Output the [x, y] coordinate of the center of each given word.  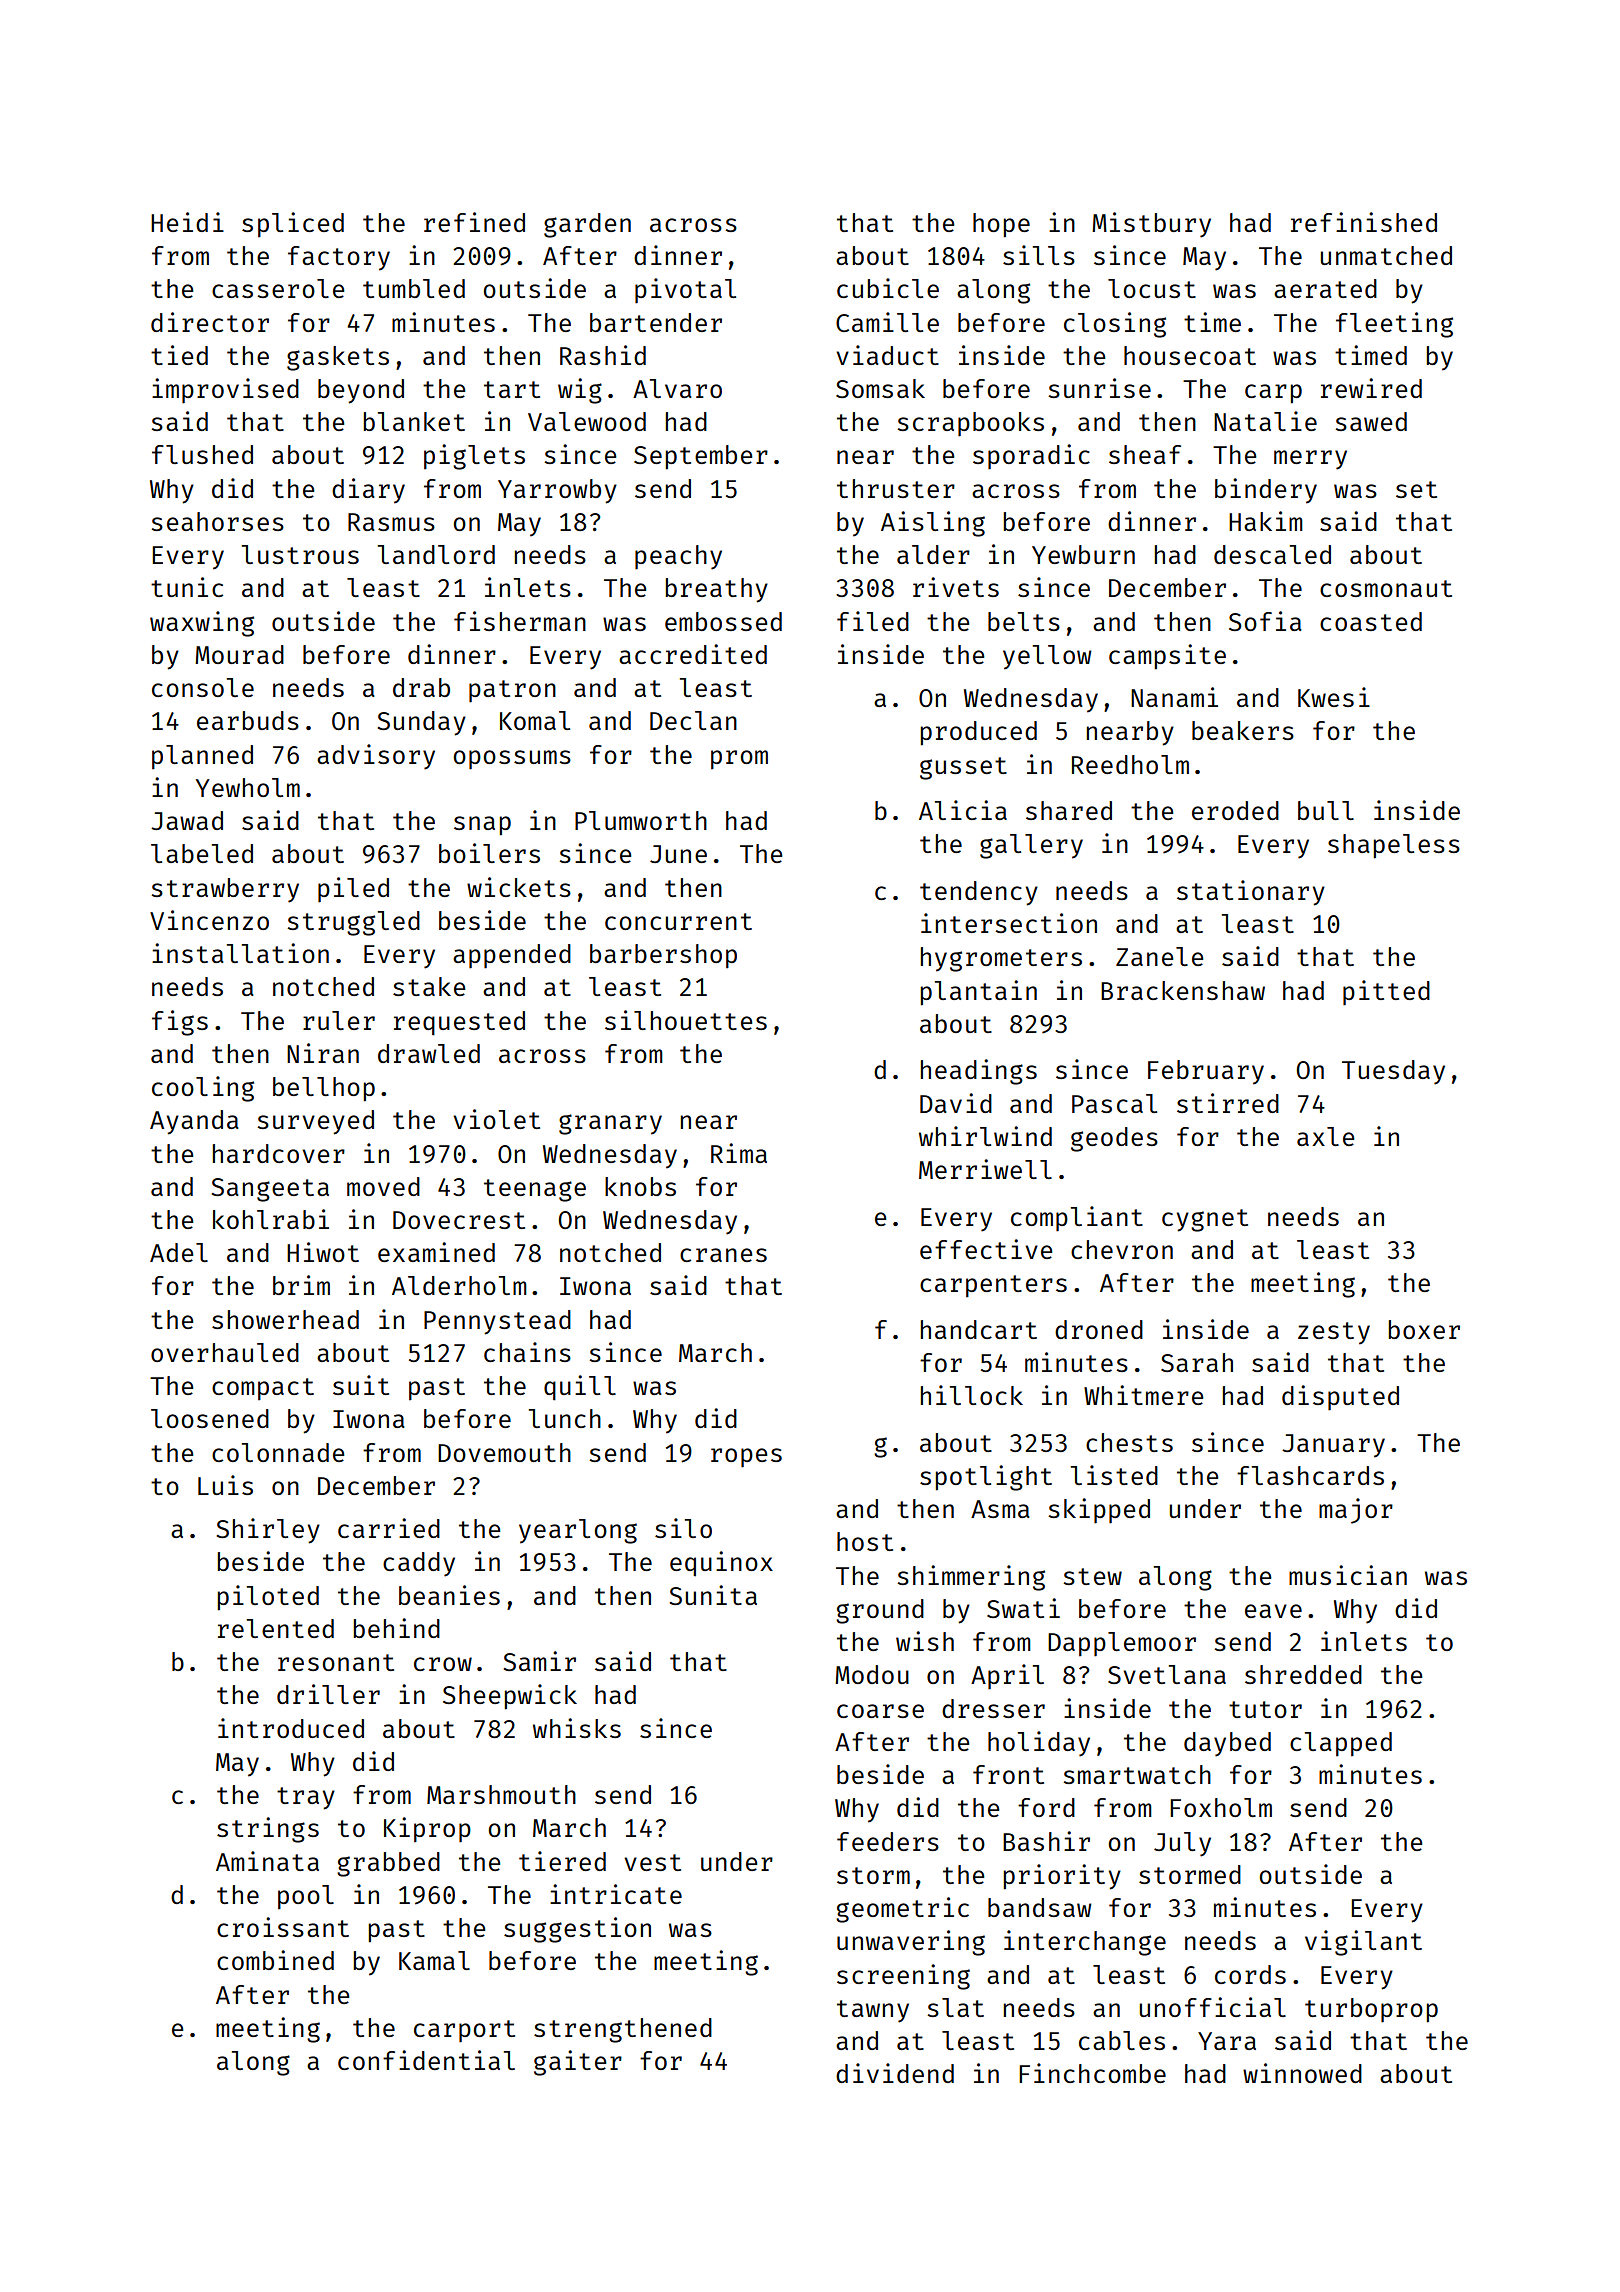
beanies [449, 1595]
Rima [739, 1153]
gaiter [578, 2063]
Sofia [1265, 621]
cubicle [888, 288]
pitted [1386, 993]
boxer [1424, 1329]
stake [429, 986]
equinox [721, 1564]
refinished [1364, 222]
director [210, 322]
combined [275, 1960]
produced [979, 733]
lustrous [300, 554]
